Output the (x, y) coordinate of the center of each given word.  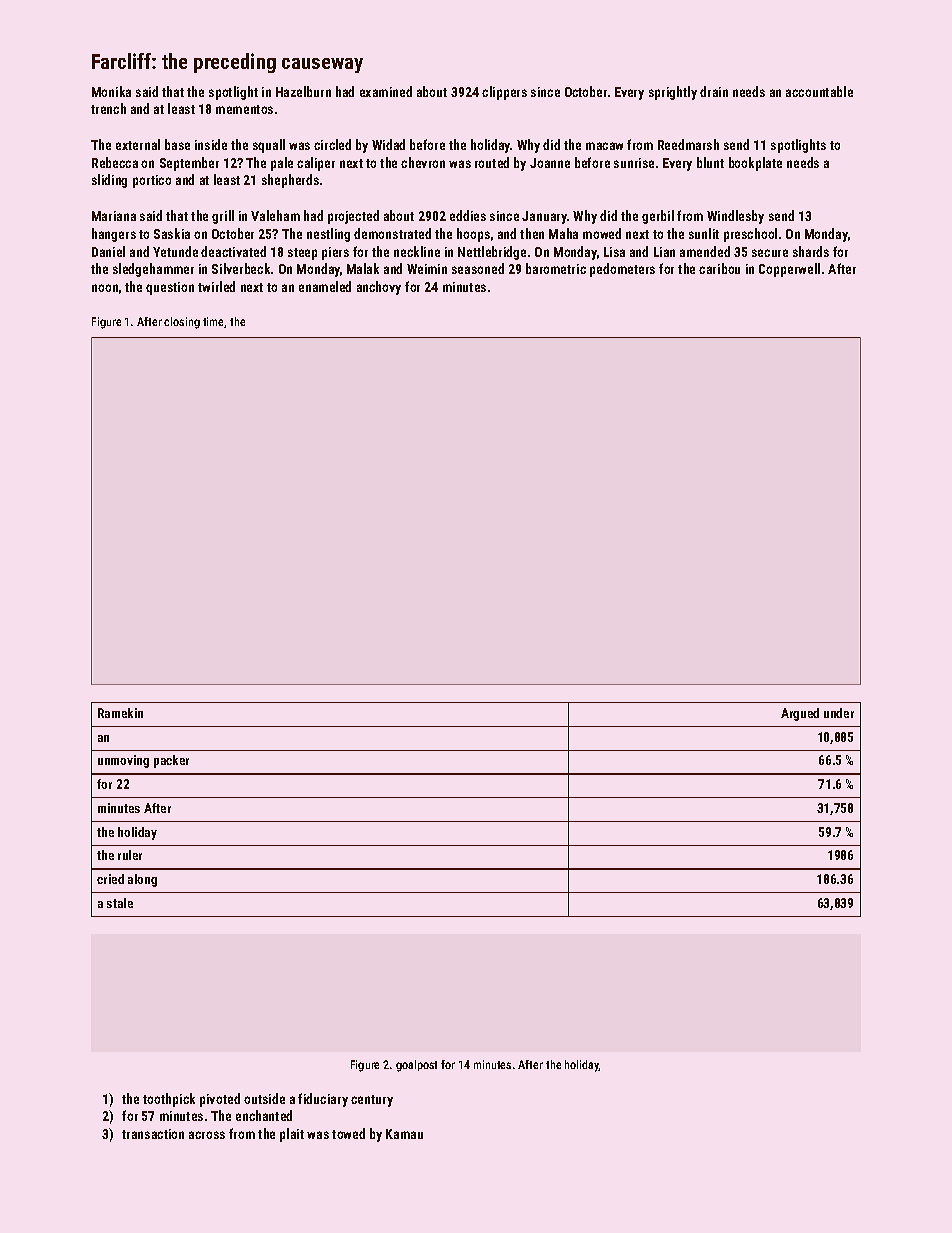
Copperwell (789, 270)
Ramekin (120, 713)
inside (211, 144)
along (142, 880)
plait (292, 1135)
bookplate (755, 164)
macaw (604, 146)
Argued (800, 714)
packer (171, 761)
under (839, 713)
